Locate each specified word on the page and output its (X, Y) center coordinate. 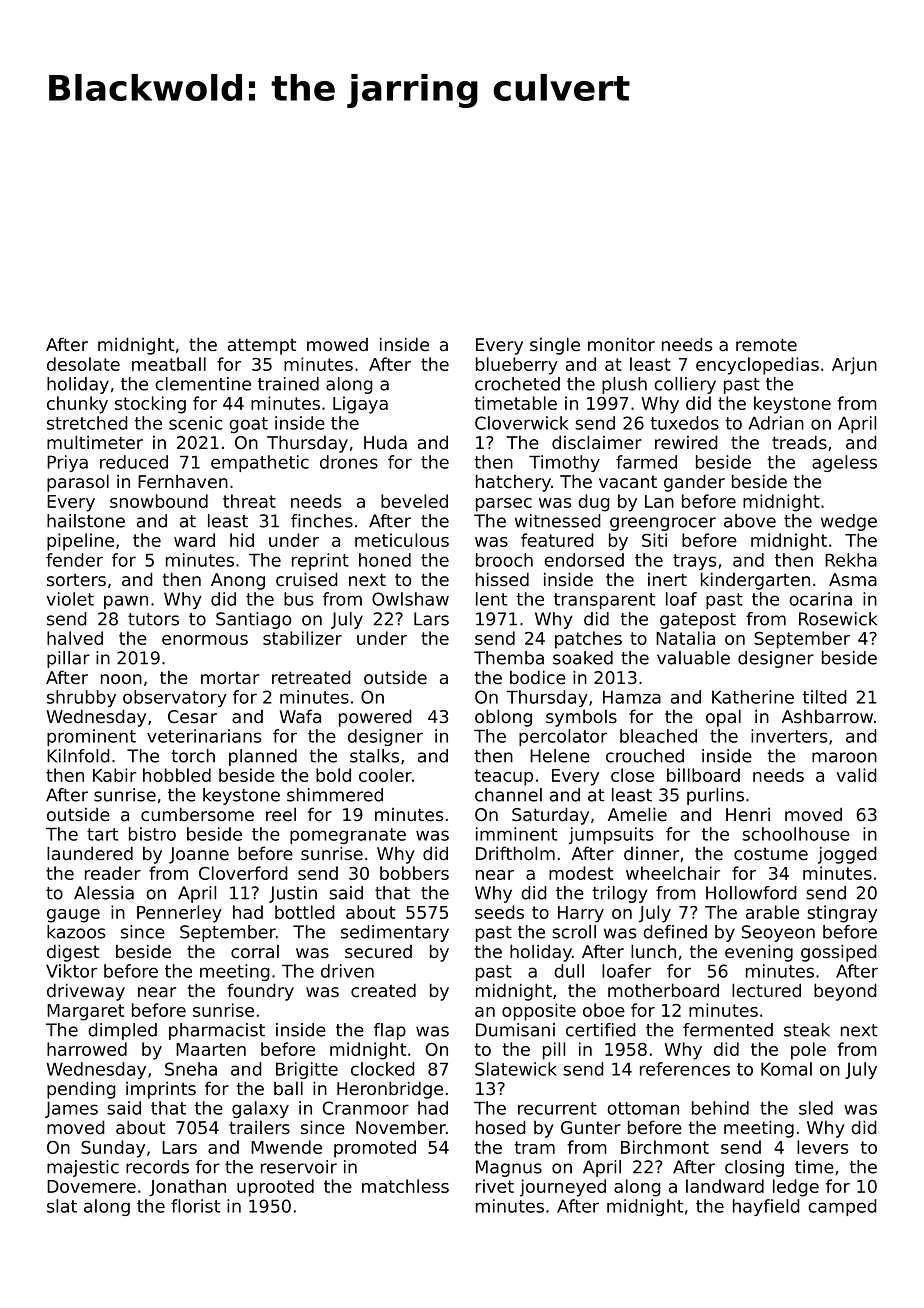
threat (249, 501)
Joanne (199, 855)
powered (375, 718)
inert (667, 580)
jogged (847, 855)
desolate (83, 364)
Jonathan (187, 1187)
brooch (504, 560)
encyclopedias (757, 366)
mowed (337, 345)
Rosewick (838, 619)
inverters (789, 736)
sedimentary (395, 933)
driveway (86, 992)
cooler (385, 775)
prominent (91, 737)
